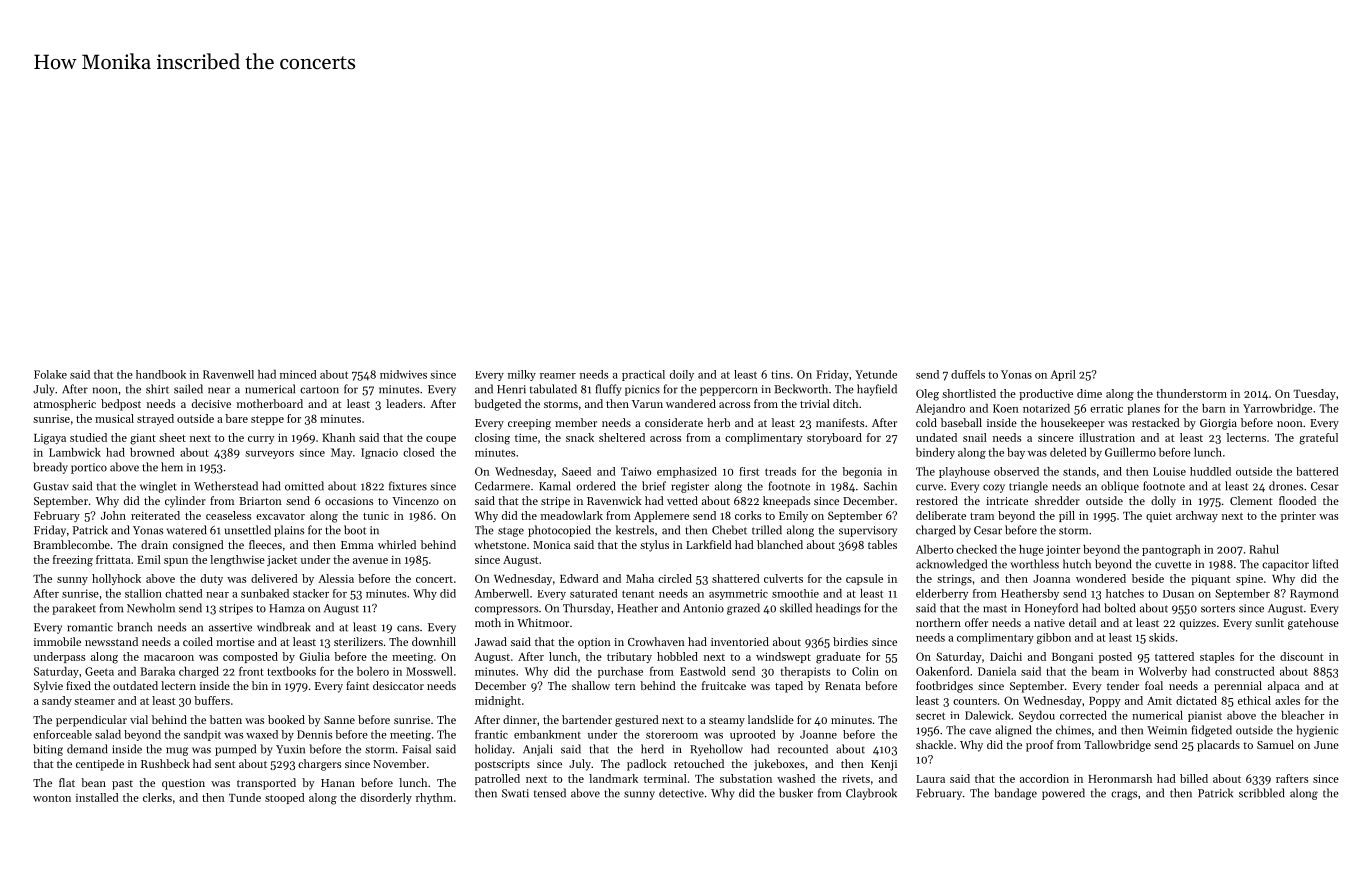 This screenshot has height=887, width=1372. I want to click on stooped, so click(285, 798).
